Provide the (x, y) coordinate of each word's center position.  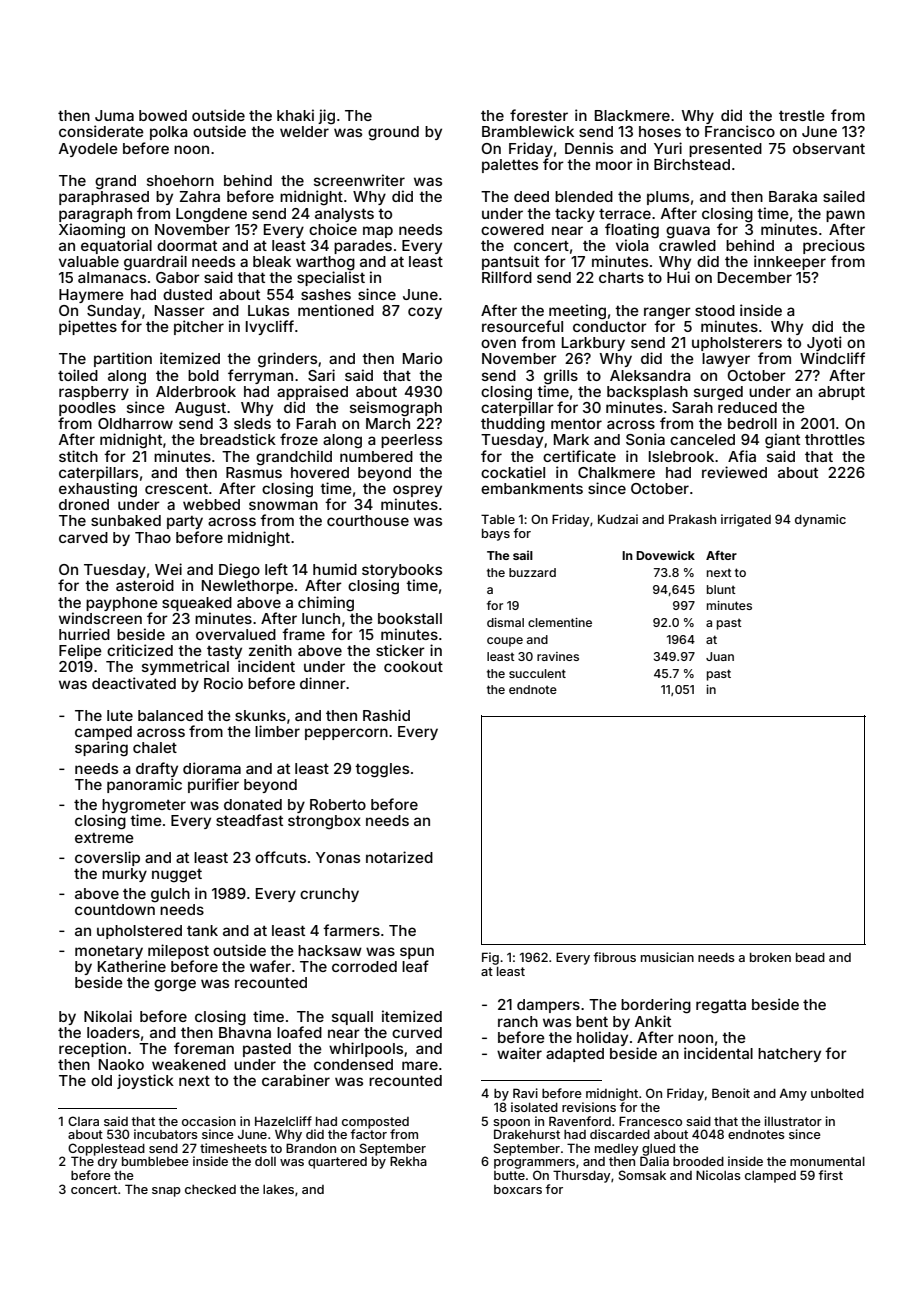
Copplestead (106, 1149)
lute (120, 715)
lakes (278, 1189)
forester (539, 115)
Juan (720, 656)
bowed (163, 115)
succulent (537, 673)
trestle (802, 115)
